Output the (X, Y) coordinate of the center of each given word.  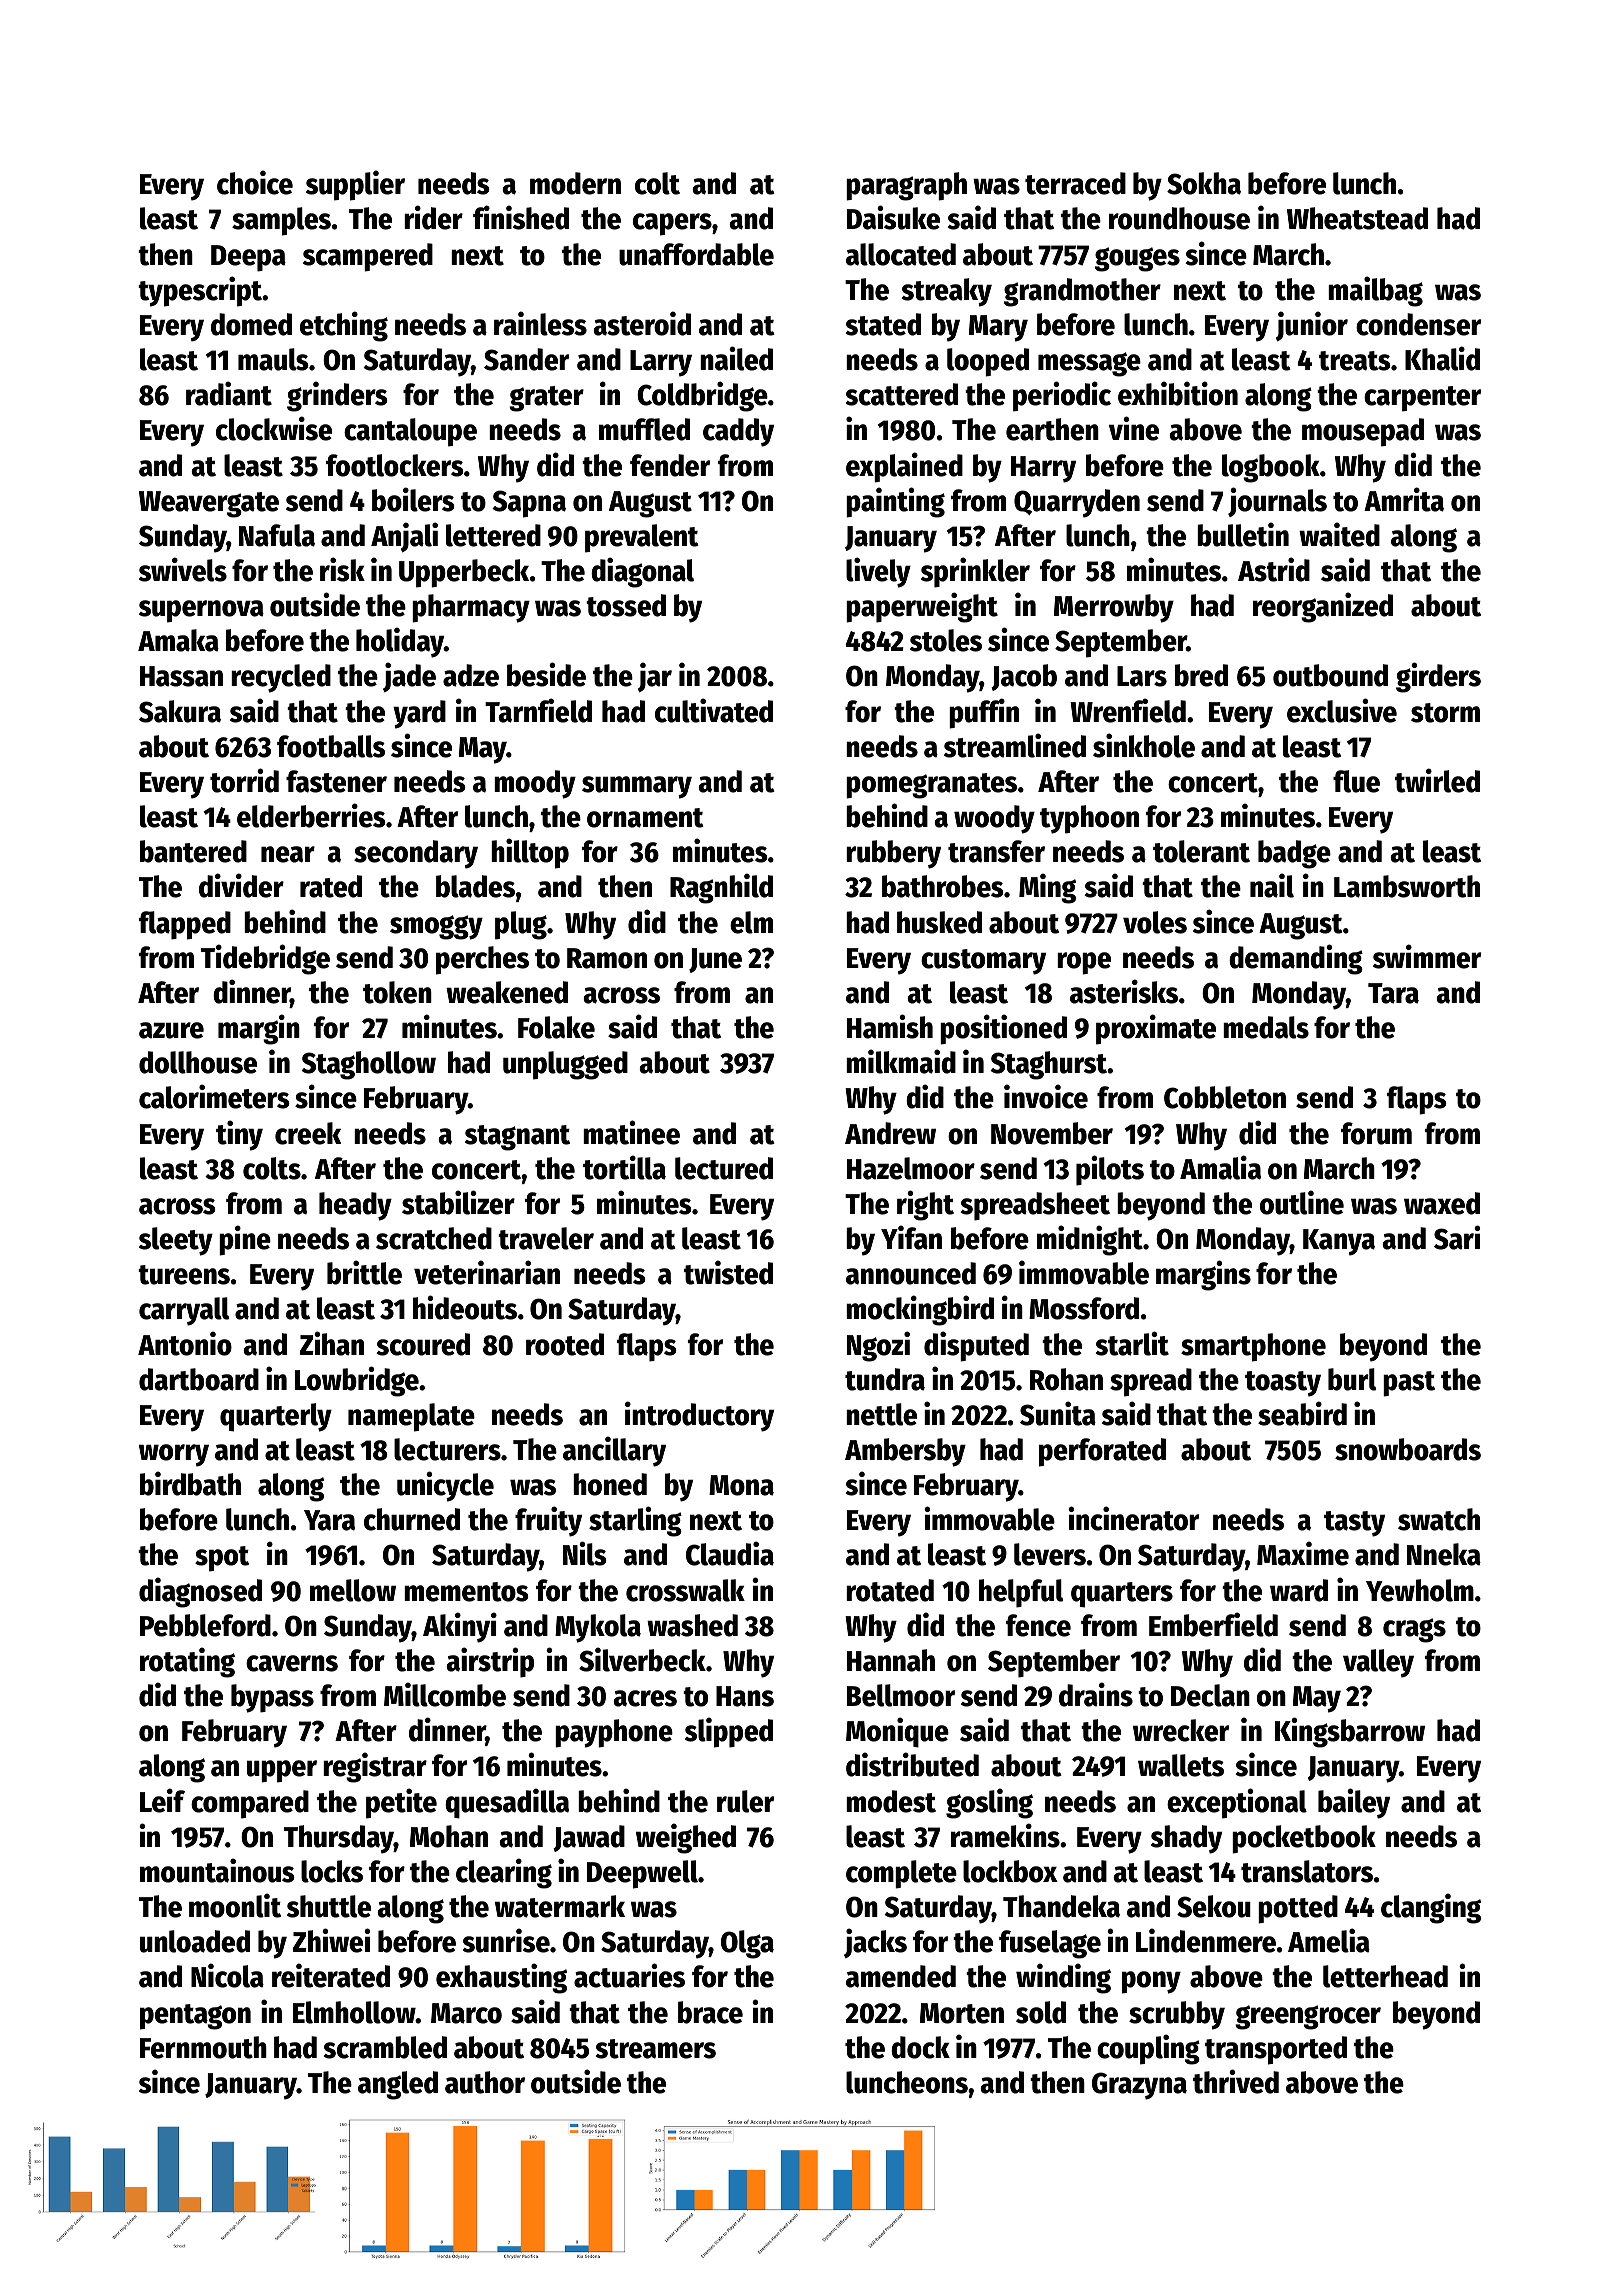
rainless (540, 323)
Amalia (1220, 1167)
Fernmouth (203, 2047)
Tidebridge (265, 959)
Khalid (1442, 358)
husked (939, 922)
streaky (946, 292)
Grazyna (1139, 2086)
